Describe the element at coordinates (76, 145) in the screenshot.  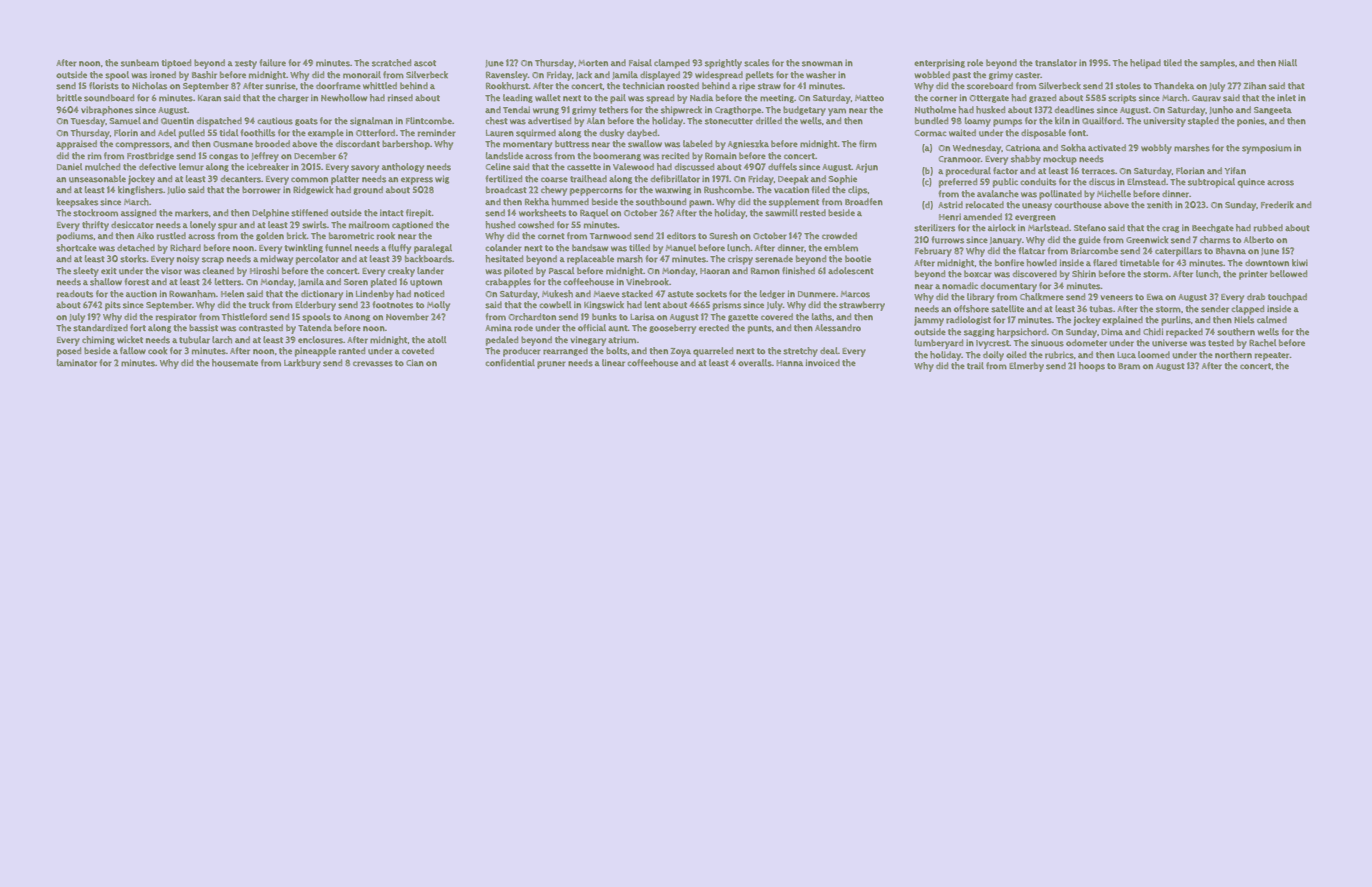
I see `appraised` at that location.
